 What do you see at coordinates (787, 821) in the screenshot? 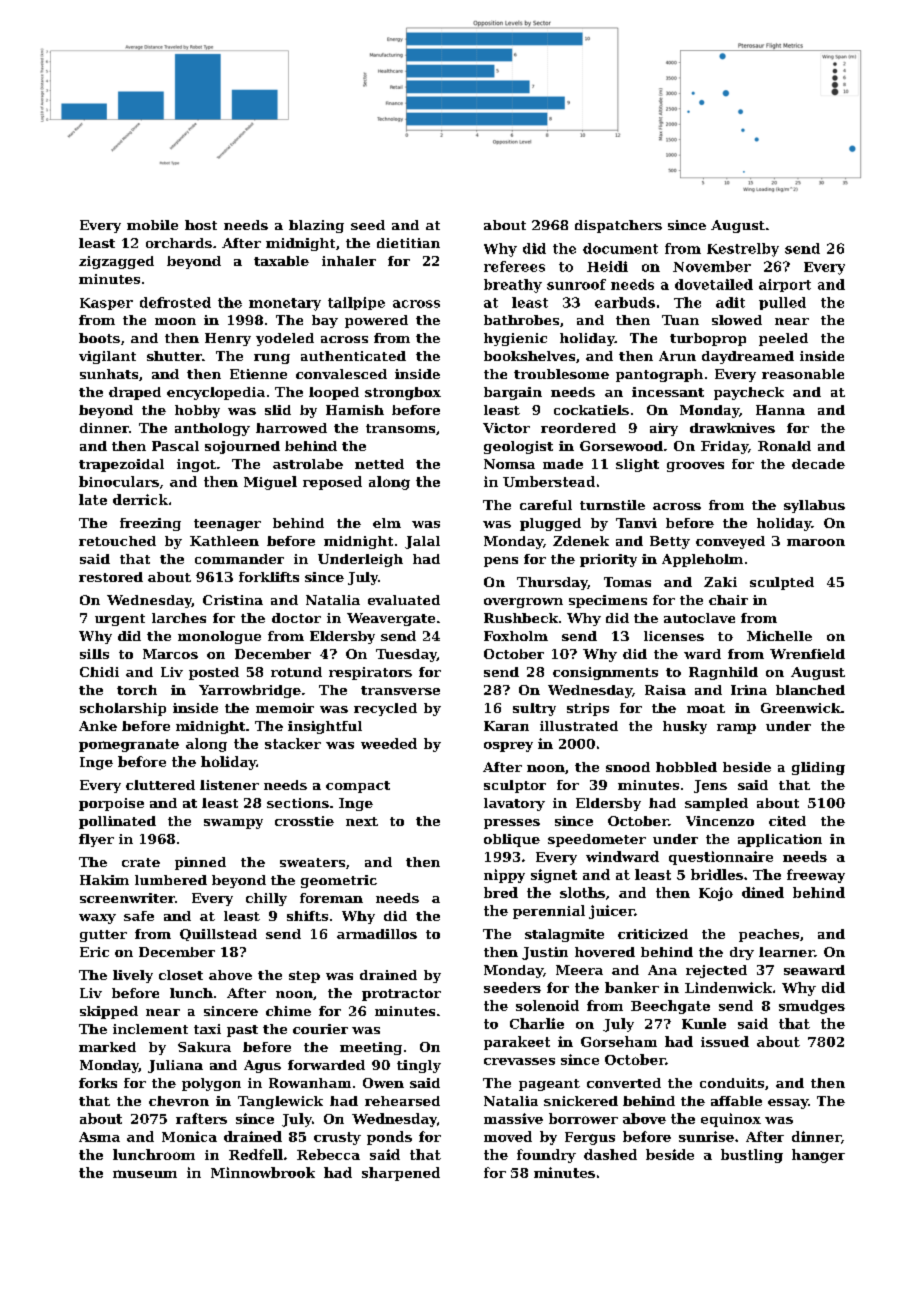
I see `cited` at bounding box center [787, 821].
